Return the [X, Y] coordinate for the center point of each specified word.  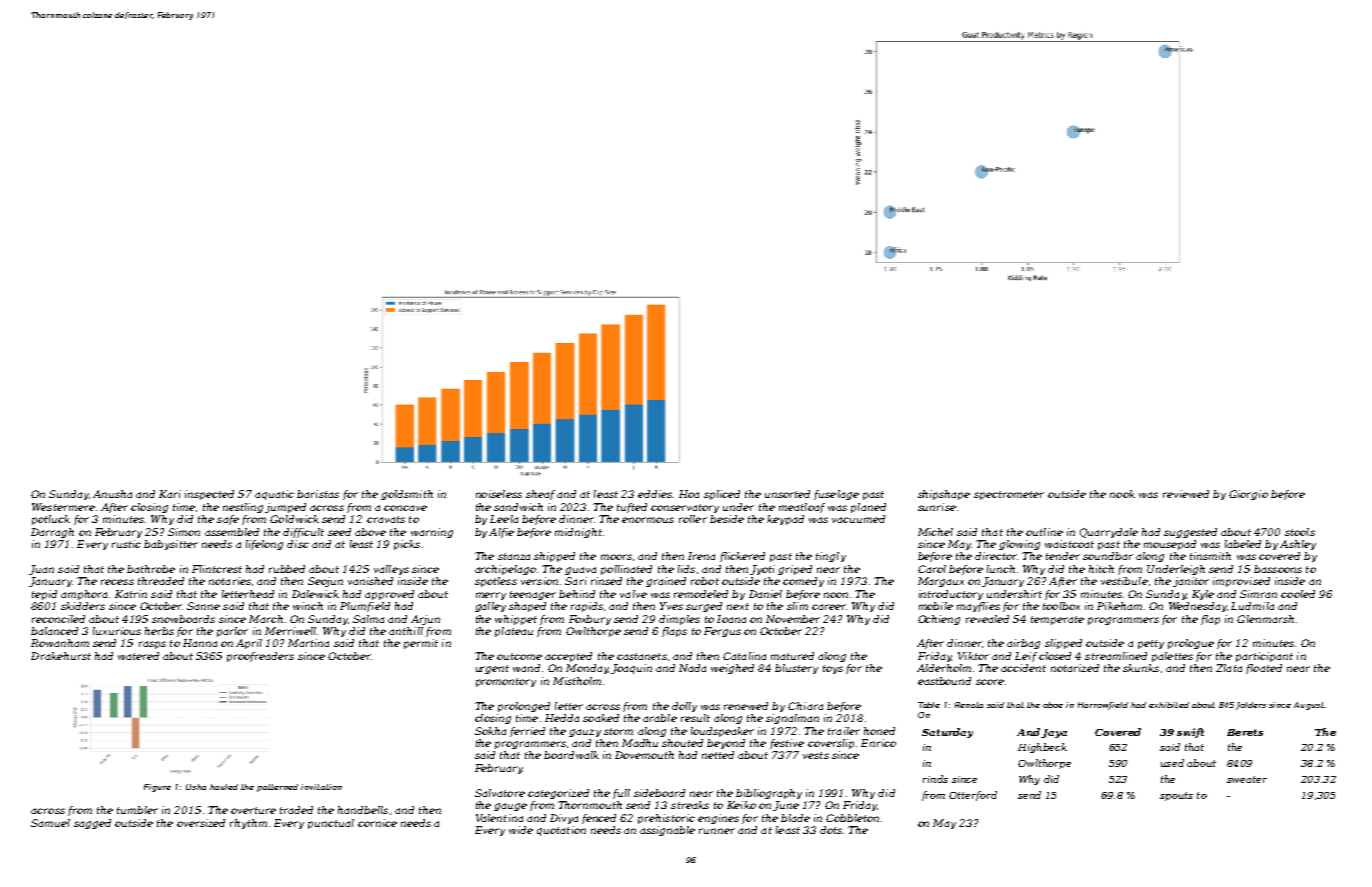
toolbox [1061, 606]
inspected [209, 495]
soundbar [1108, 556]
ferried [527, 732]
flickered [742, 557]
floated [1264, 669]
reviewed [1186, 494]
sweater [1247, 779]
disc [298, 544]
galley [490, 607]
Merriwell [290, 631]
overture [253, 810]
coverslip [831, 744]
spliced [722, 495]
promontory [506, 682]
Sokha [490, 731]
